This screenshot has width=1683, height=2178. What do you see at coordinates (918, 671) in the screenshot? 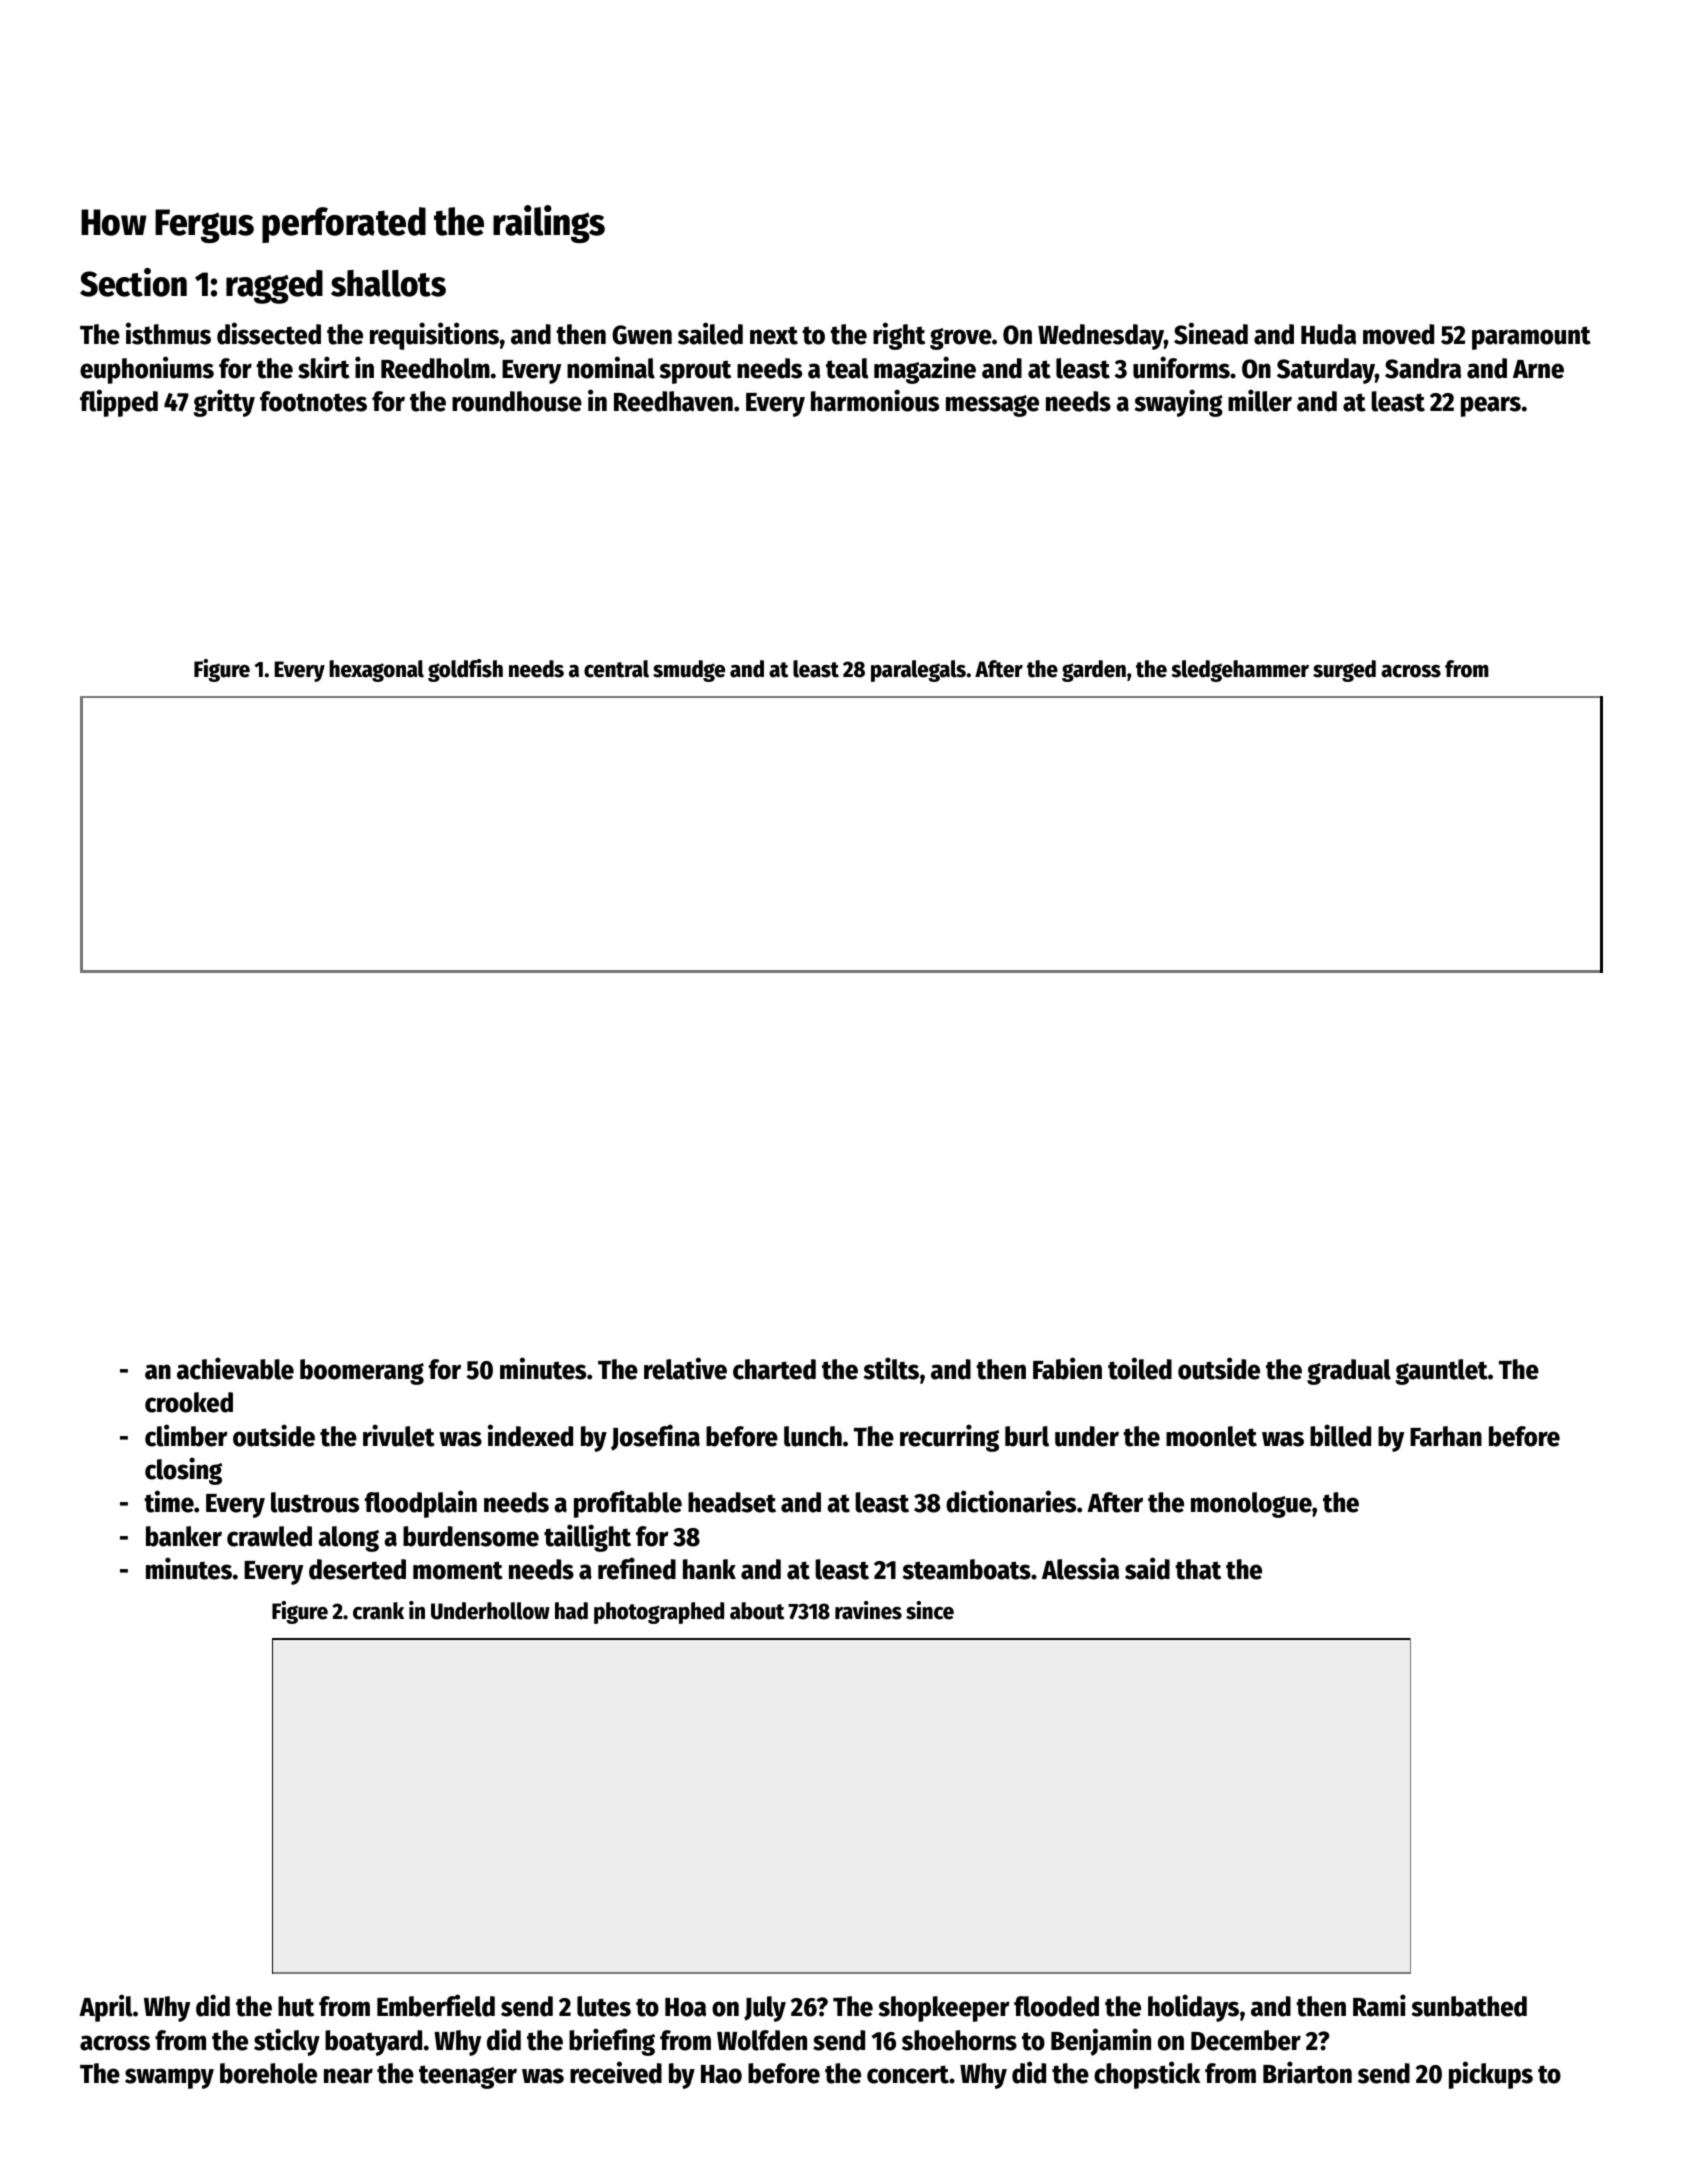
I see `paralegals` at bounding box center [918, 671].
